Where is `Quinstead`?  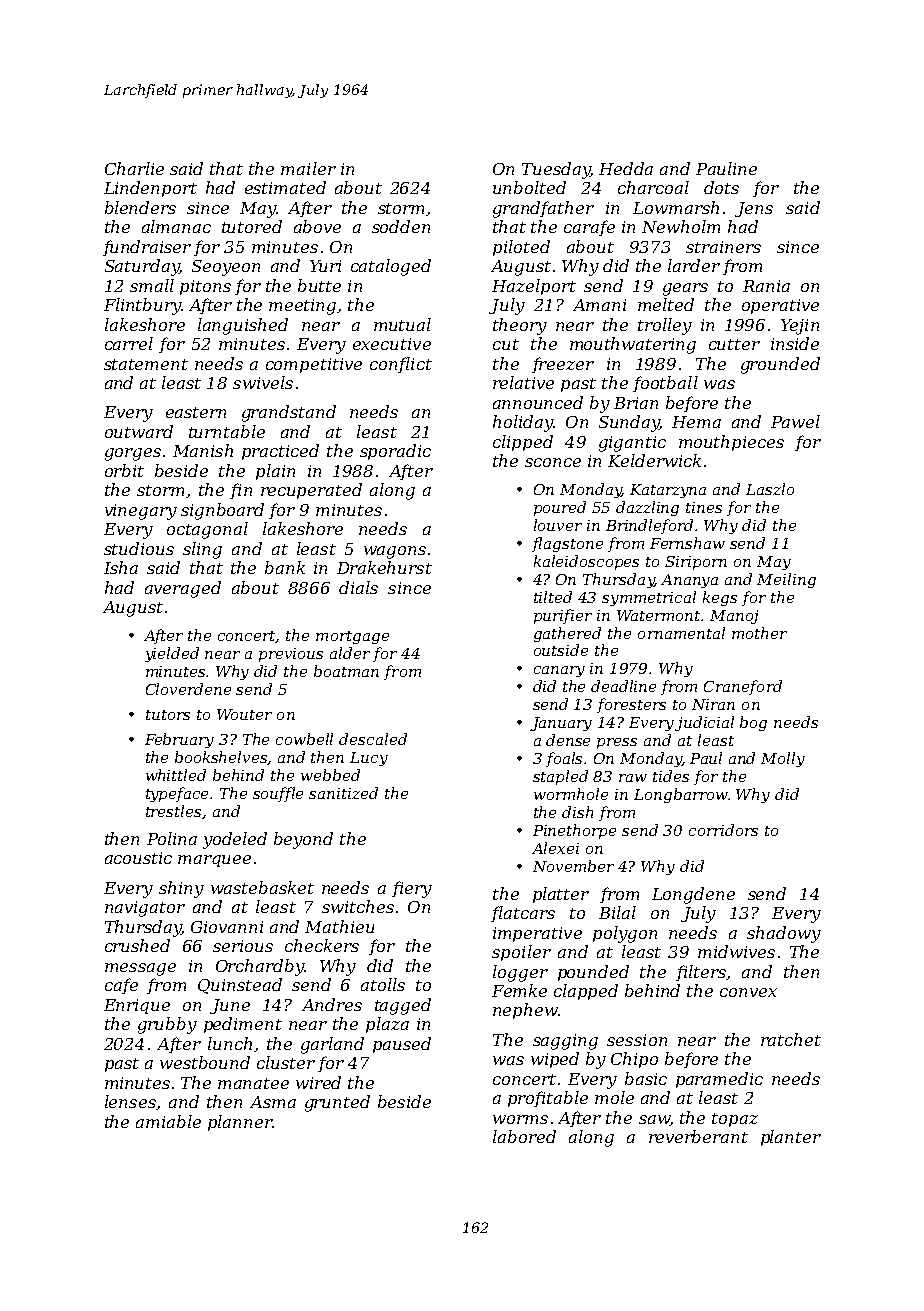 Quinstead is located at coordinates (240, 986).
